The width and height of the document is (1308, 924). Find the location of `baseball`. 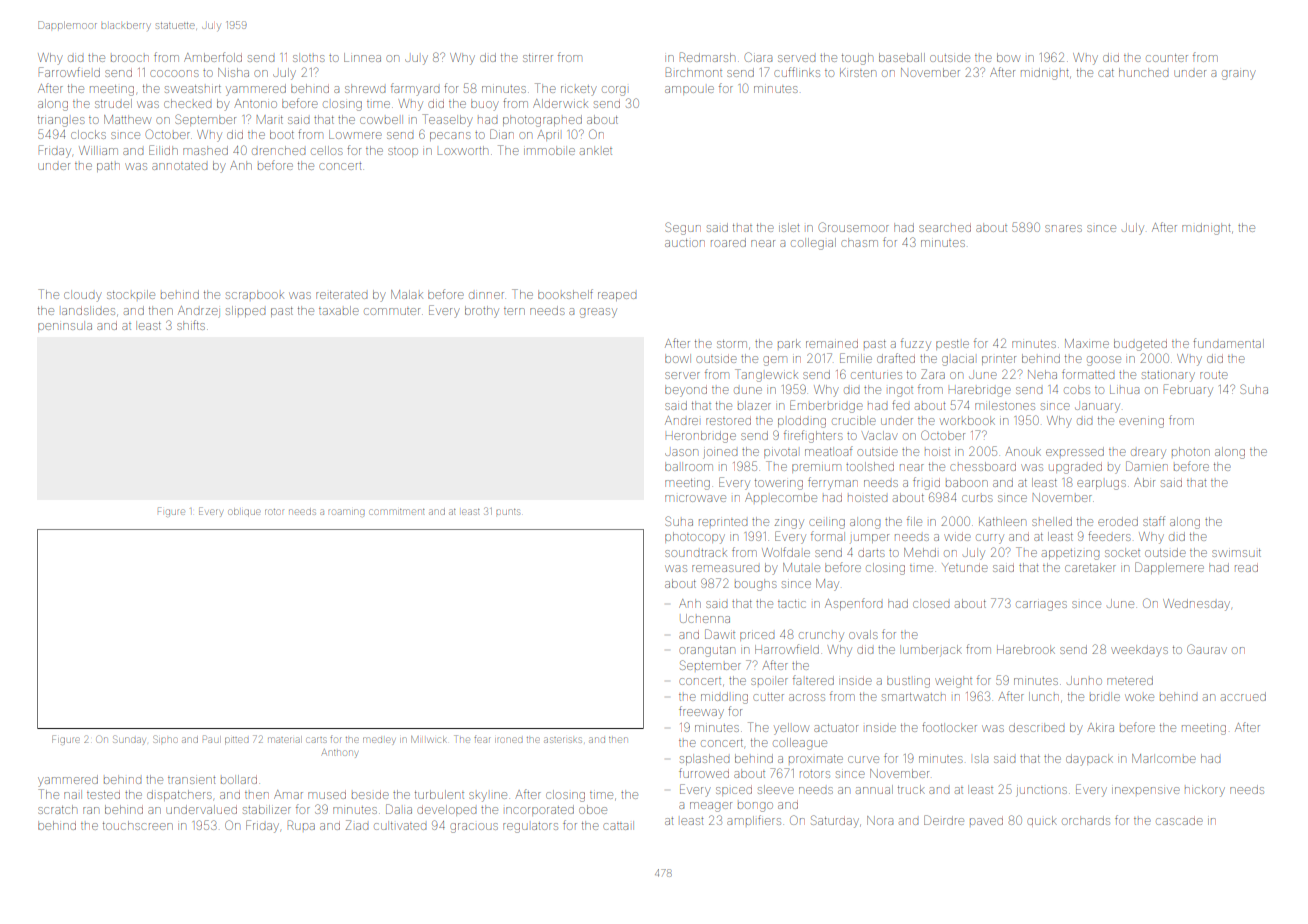

baseball is located at coordinates (902, 57).
